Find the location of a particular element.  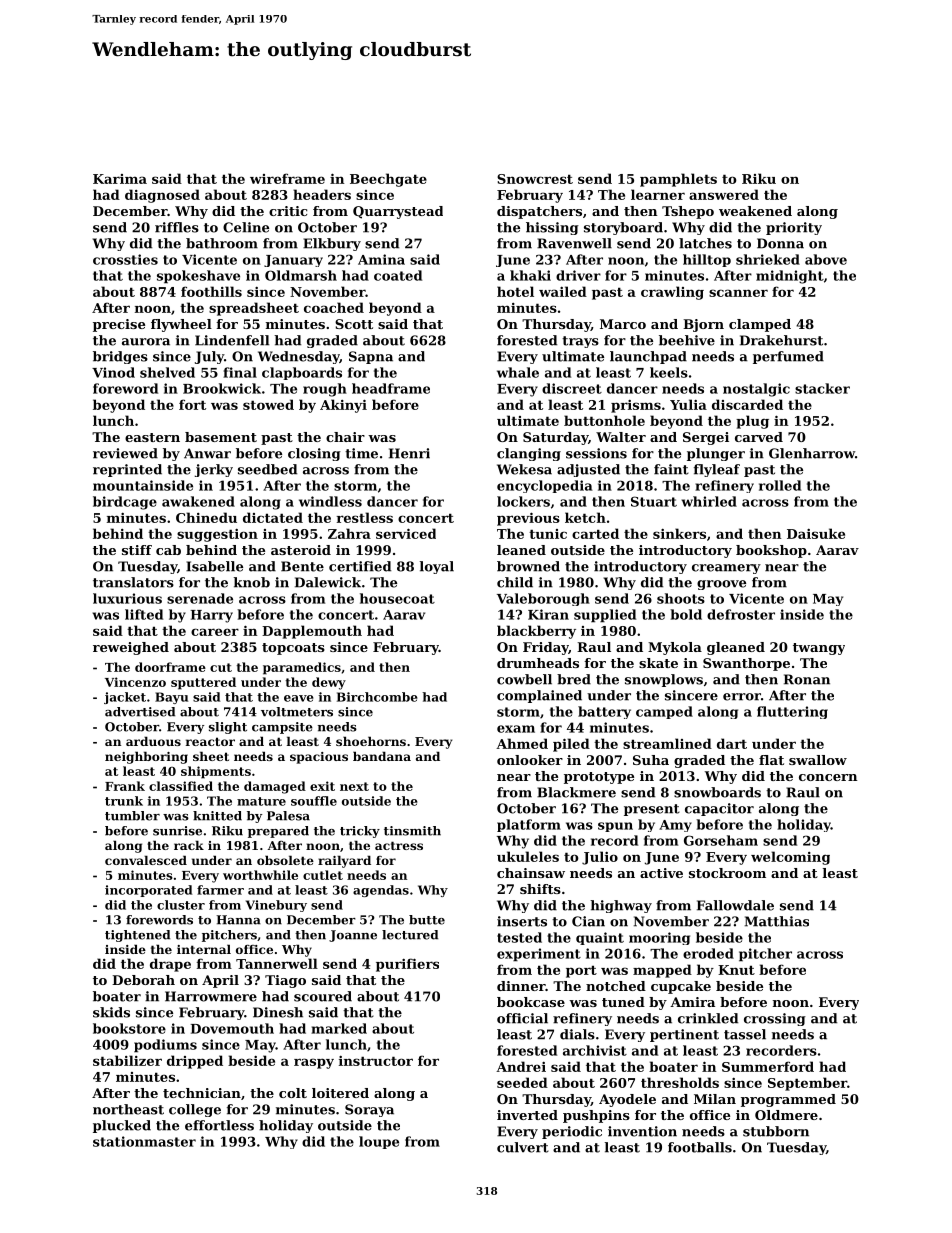

stationmaster is located at coordinates (144, 1141).
